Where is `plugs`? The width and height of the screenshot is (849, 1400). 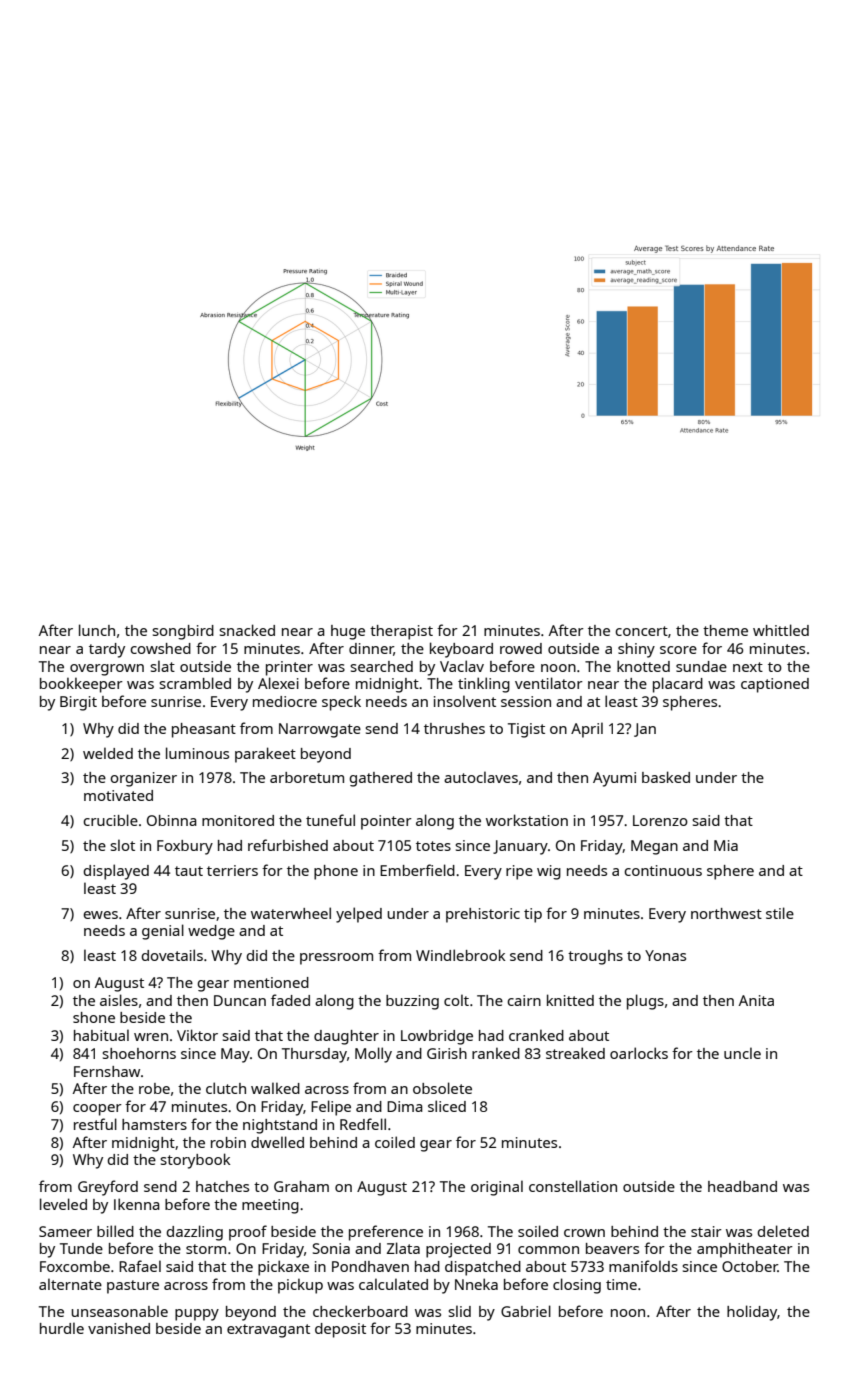
plugs is located at coordinates (645, 1002).
